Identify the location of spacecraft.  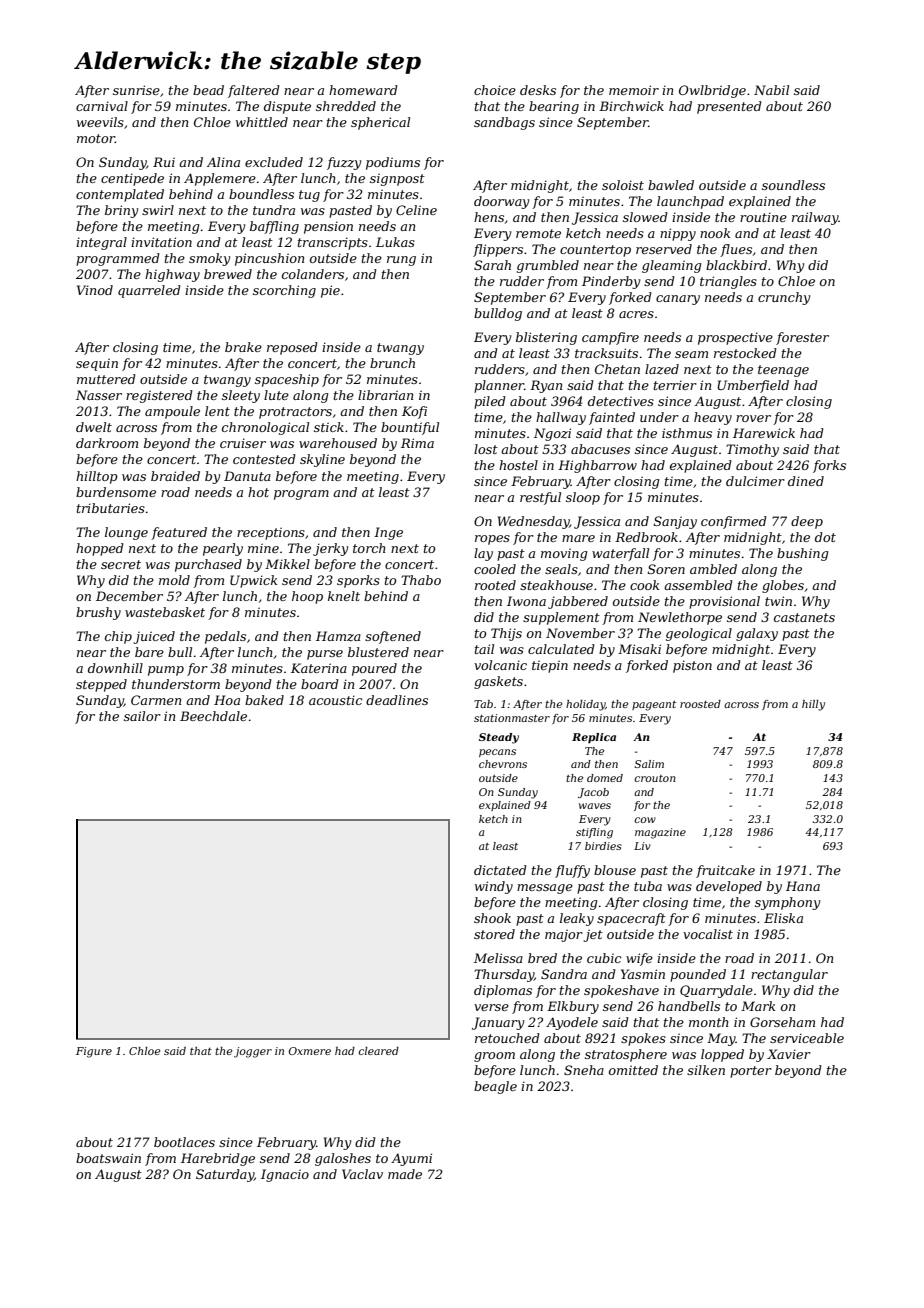
(631, 919).
